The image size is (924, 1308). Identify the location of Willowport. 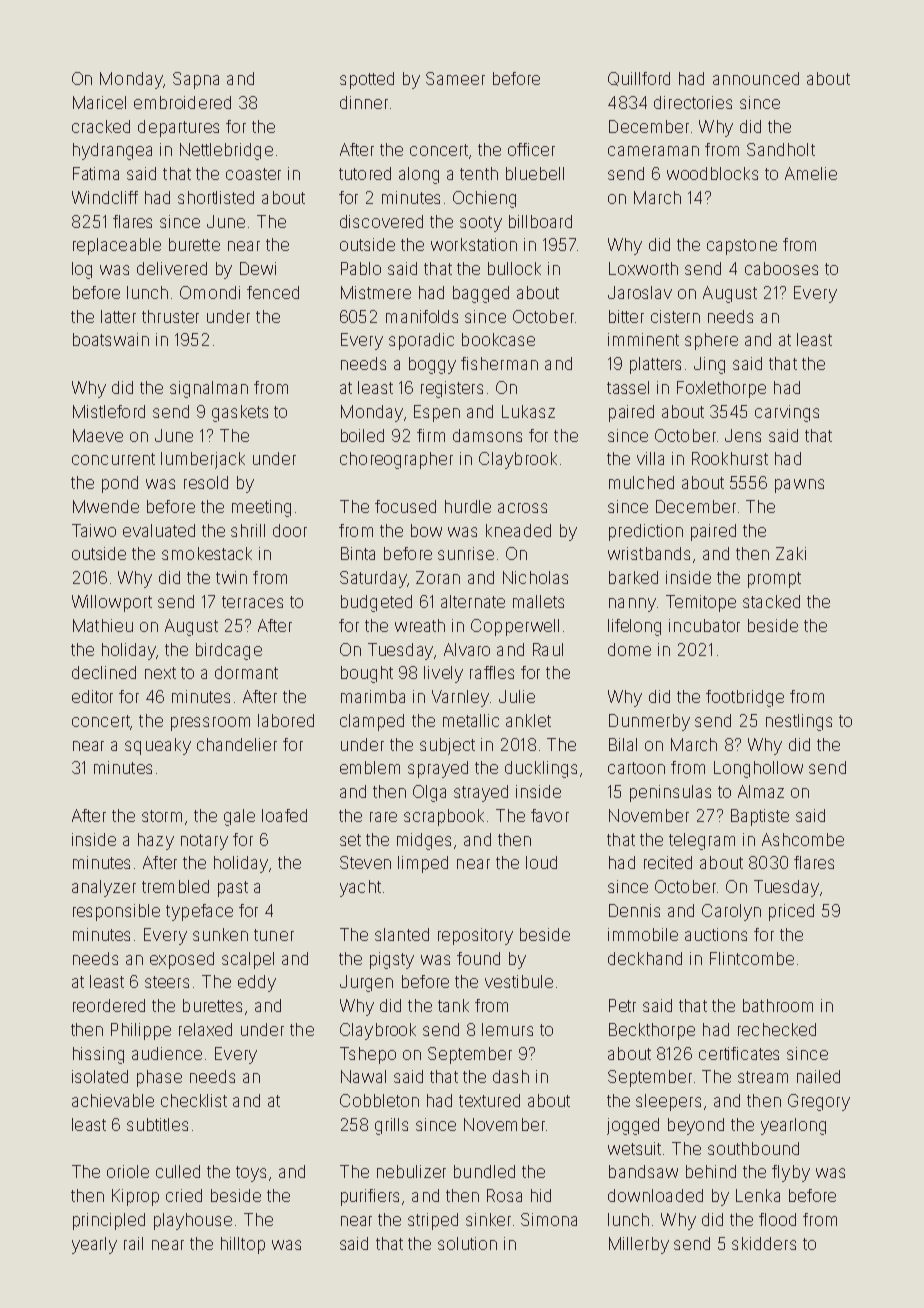
(112, 603).
